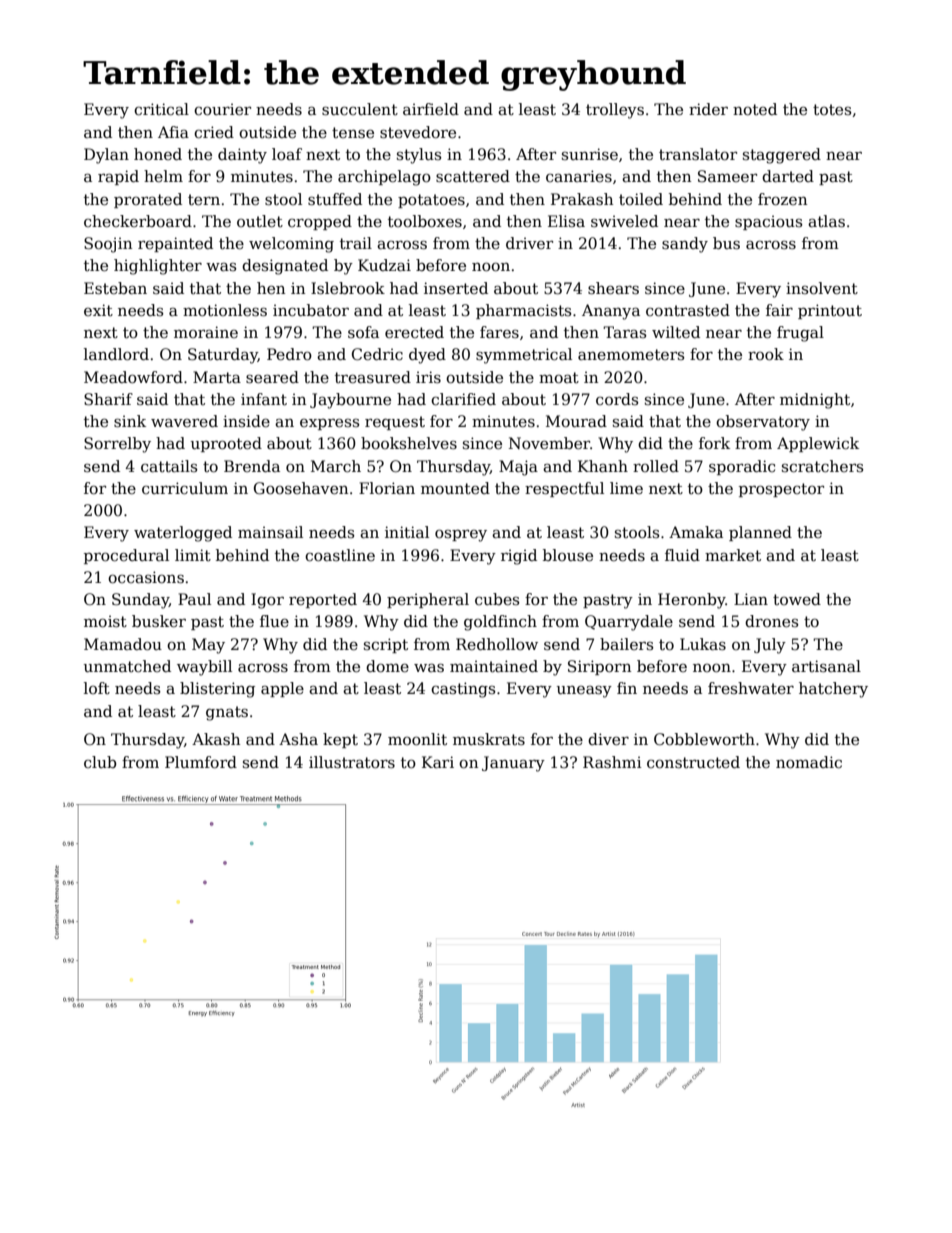 The image size is (952, 1233). Describe the element at coordinates (425, 221) in the screenshot. I see `toolboxes` at that location.
